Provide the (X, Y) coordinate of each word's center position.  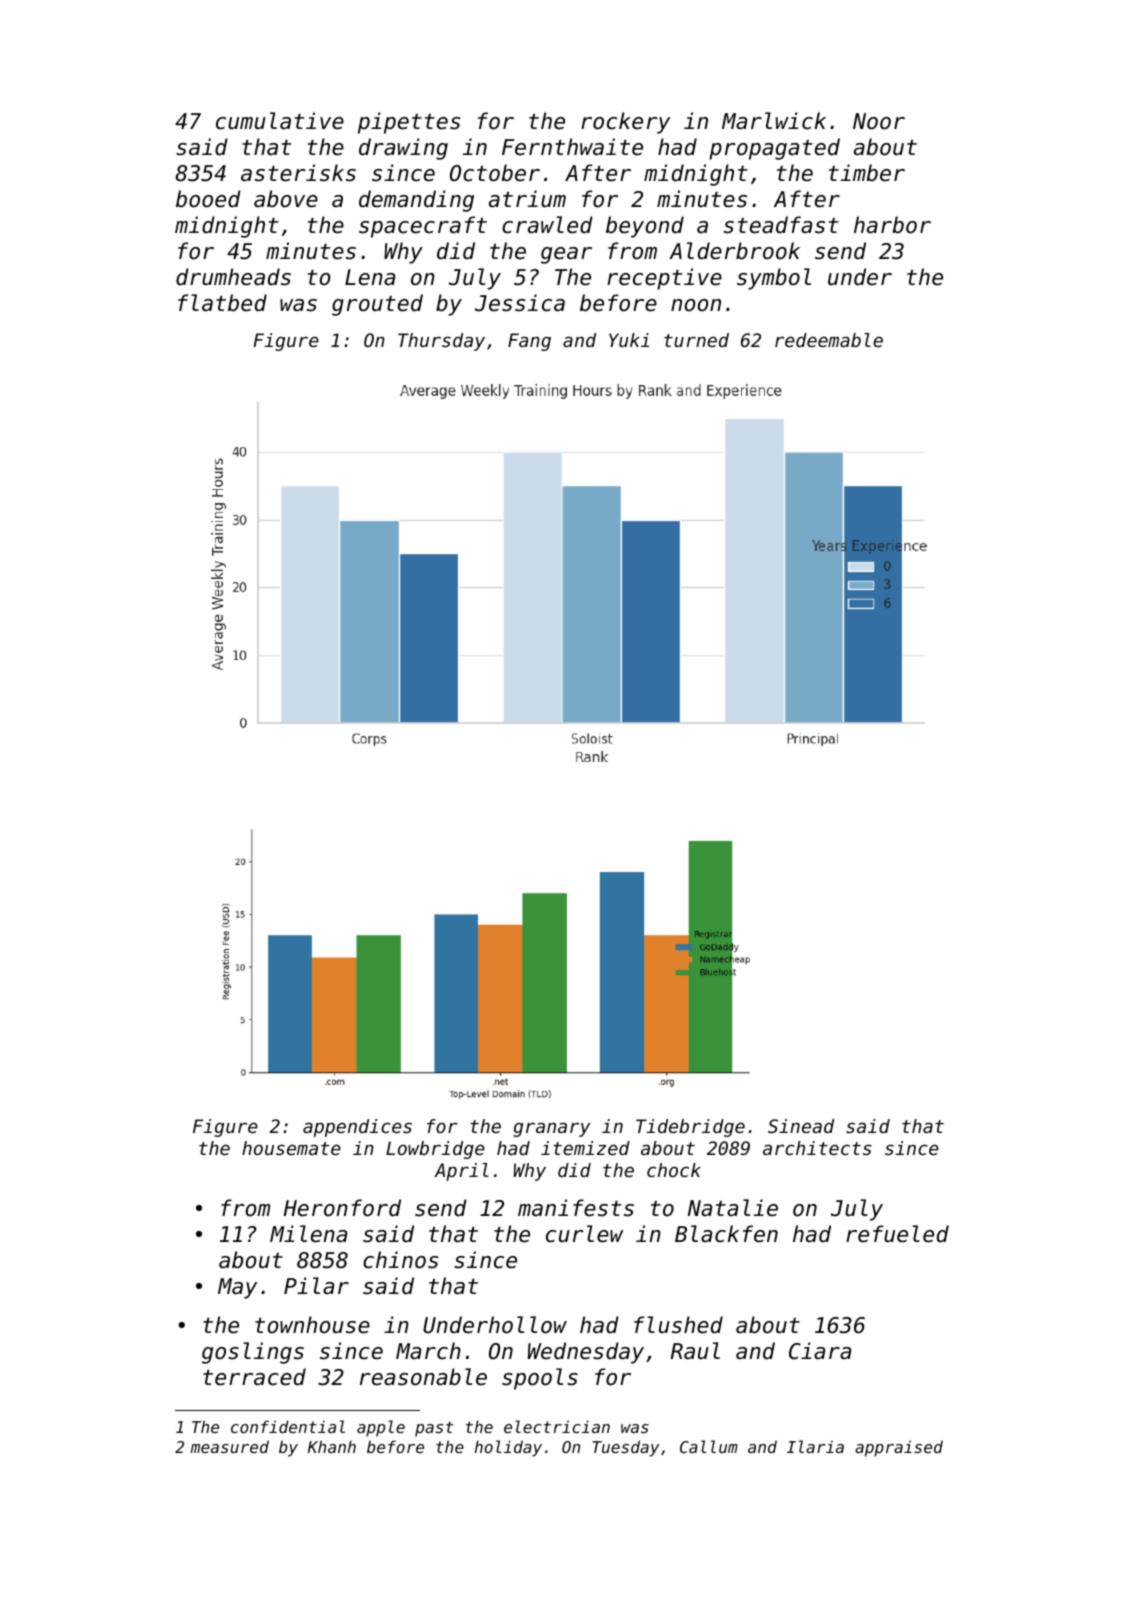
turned (696, 340)
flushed (678, 1325)
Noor (879, 121)
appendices (357, 1128)
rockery (625, 123)
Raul (695, 1351)
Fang (529, 342)
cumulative (280, 121)
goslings (253, 1353)
